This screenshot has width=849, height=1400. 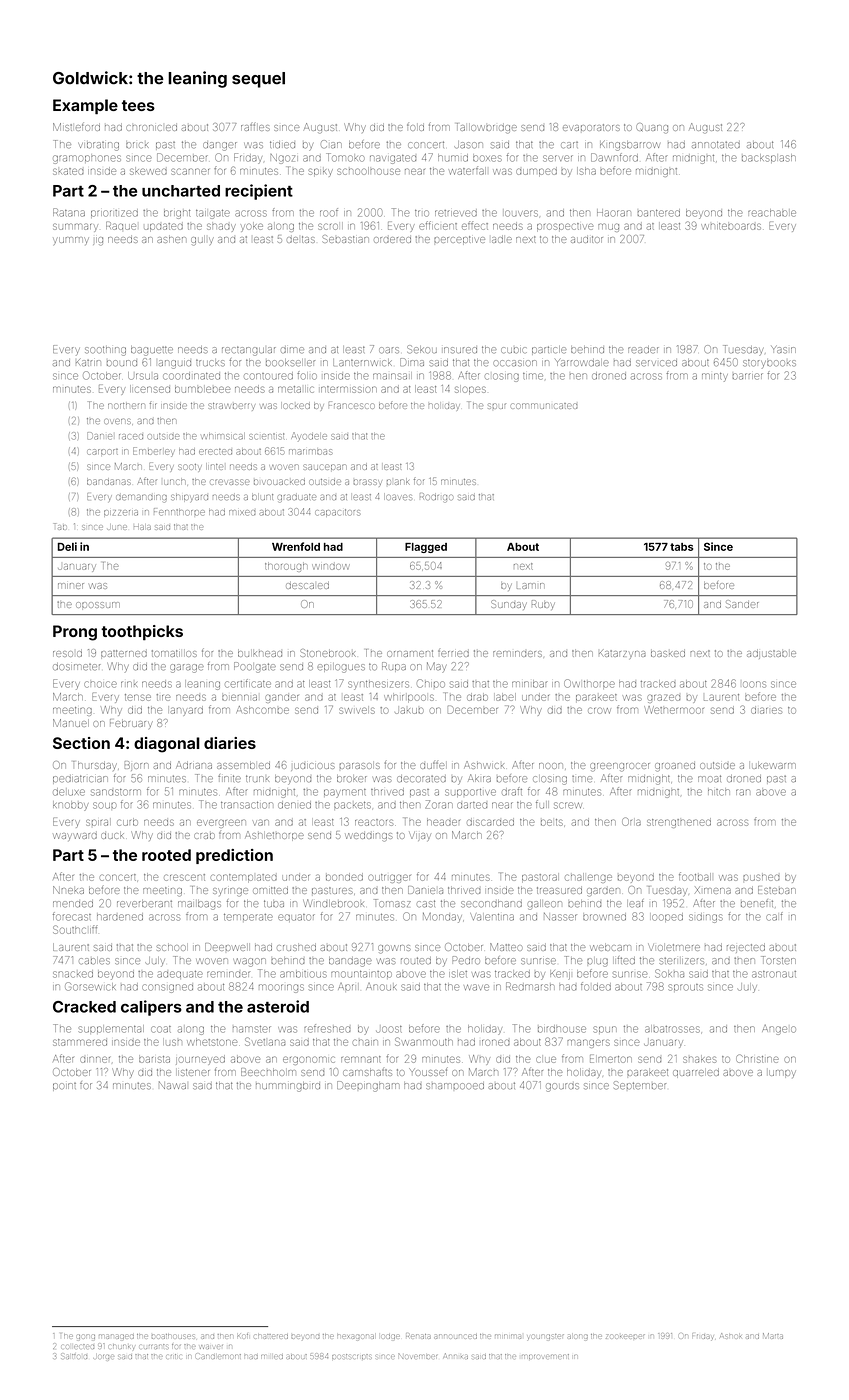 What do you see at coordinates (327, 1028) in the screenshot?
I see `refreshed` at bounding box center [327, 1028].
